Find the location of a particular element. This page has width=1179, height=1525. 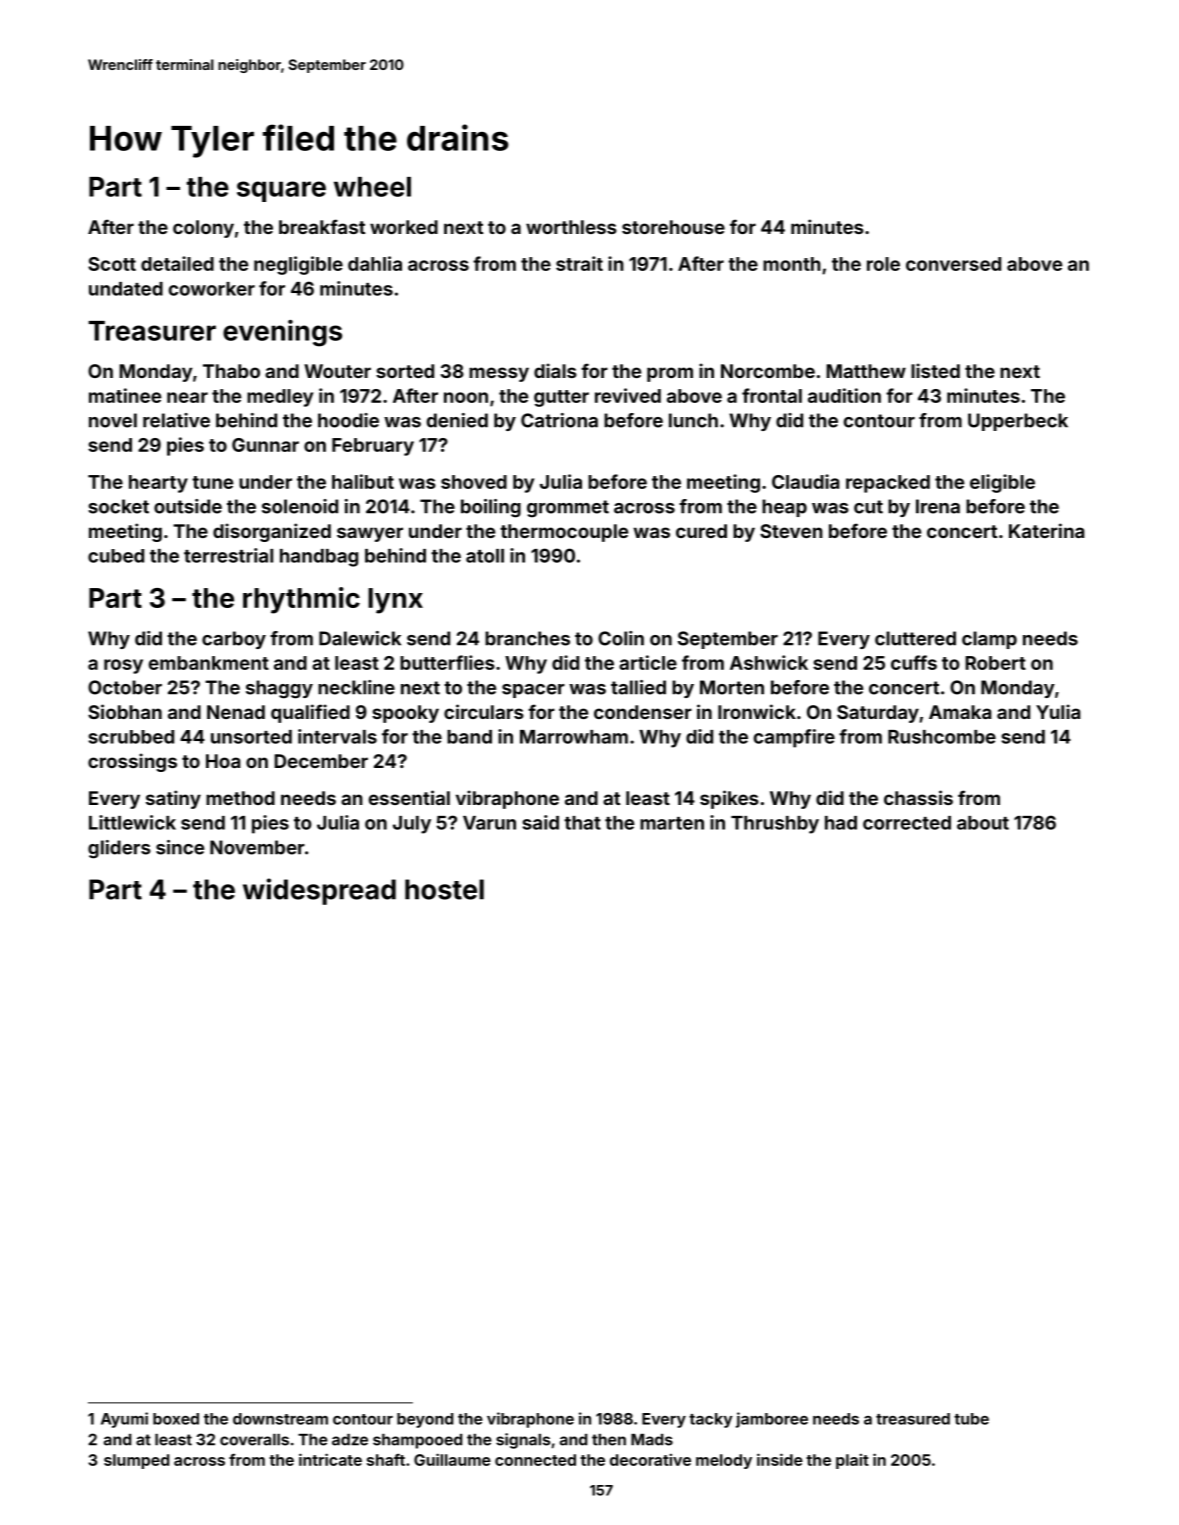

melody is located at coordinates (724, 1461).
